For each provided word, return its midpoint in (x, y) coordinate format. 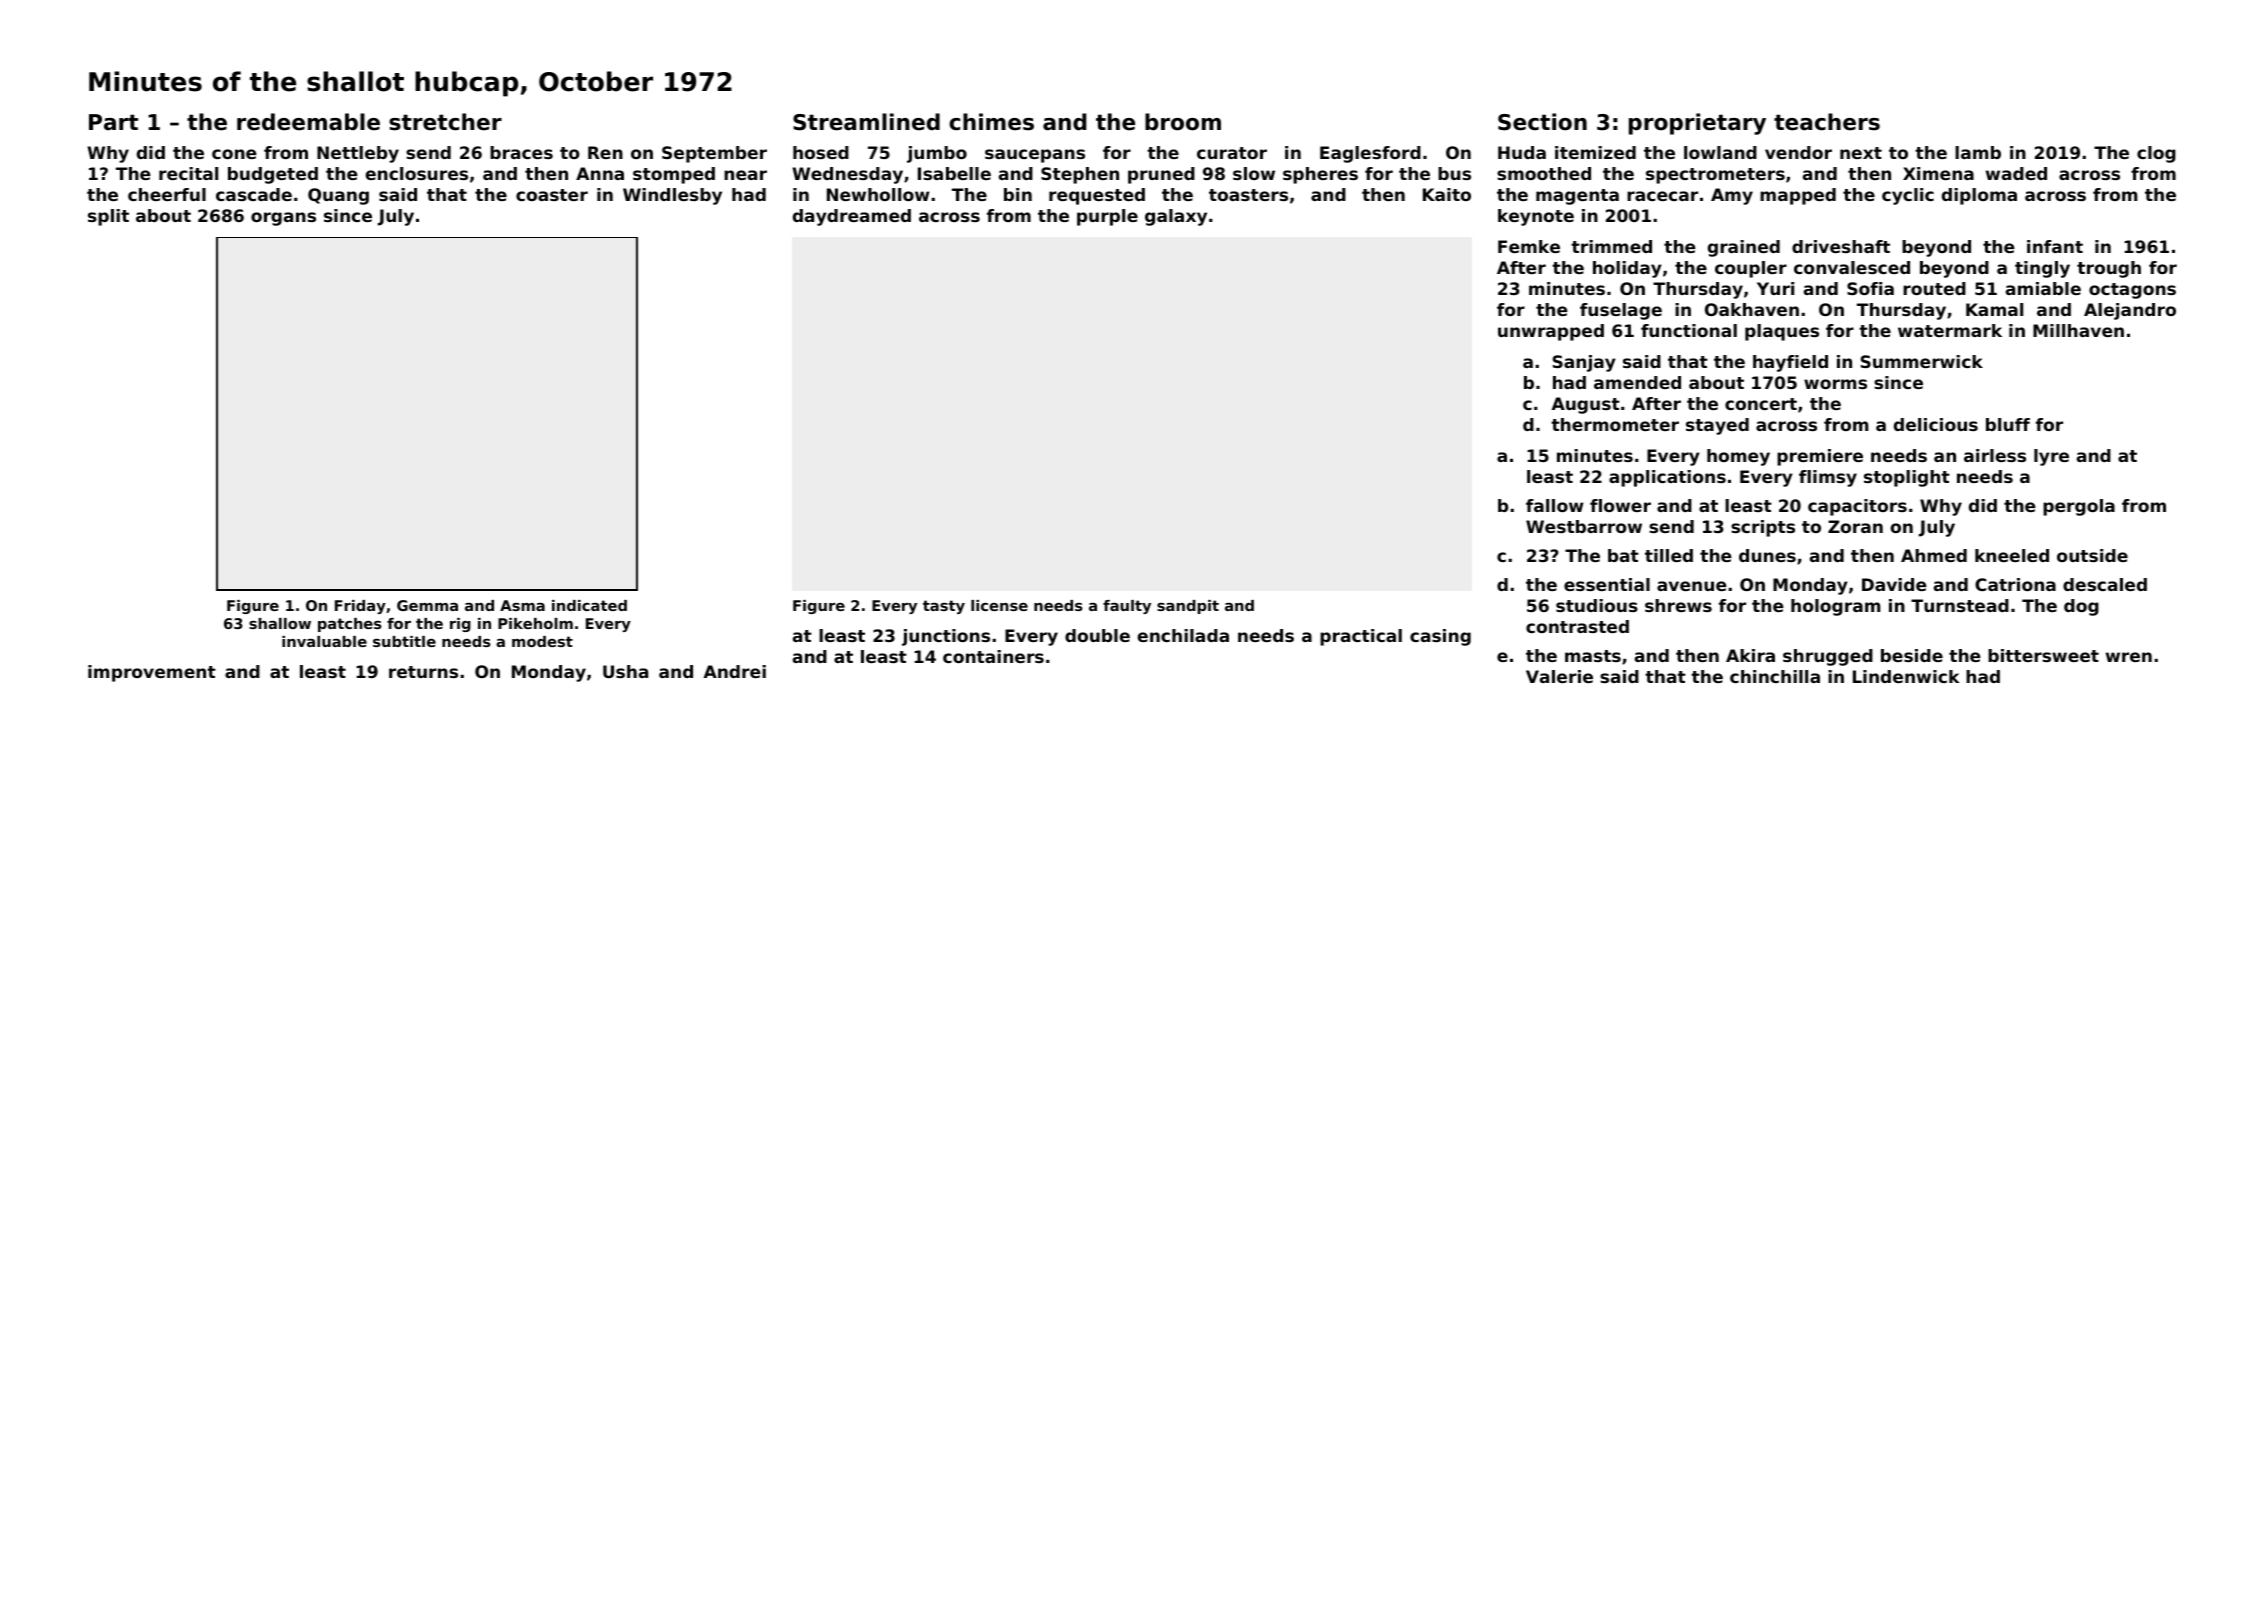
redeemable (308, 122)
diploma (1979, 196)
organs (283, 219)
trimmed (1611, 246)
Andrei (735, 671)
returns (423, 672)
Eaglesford (1370, 154)
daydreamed (852, 217)
